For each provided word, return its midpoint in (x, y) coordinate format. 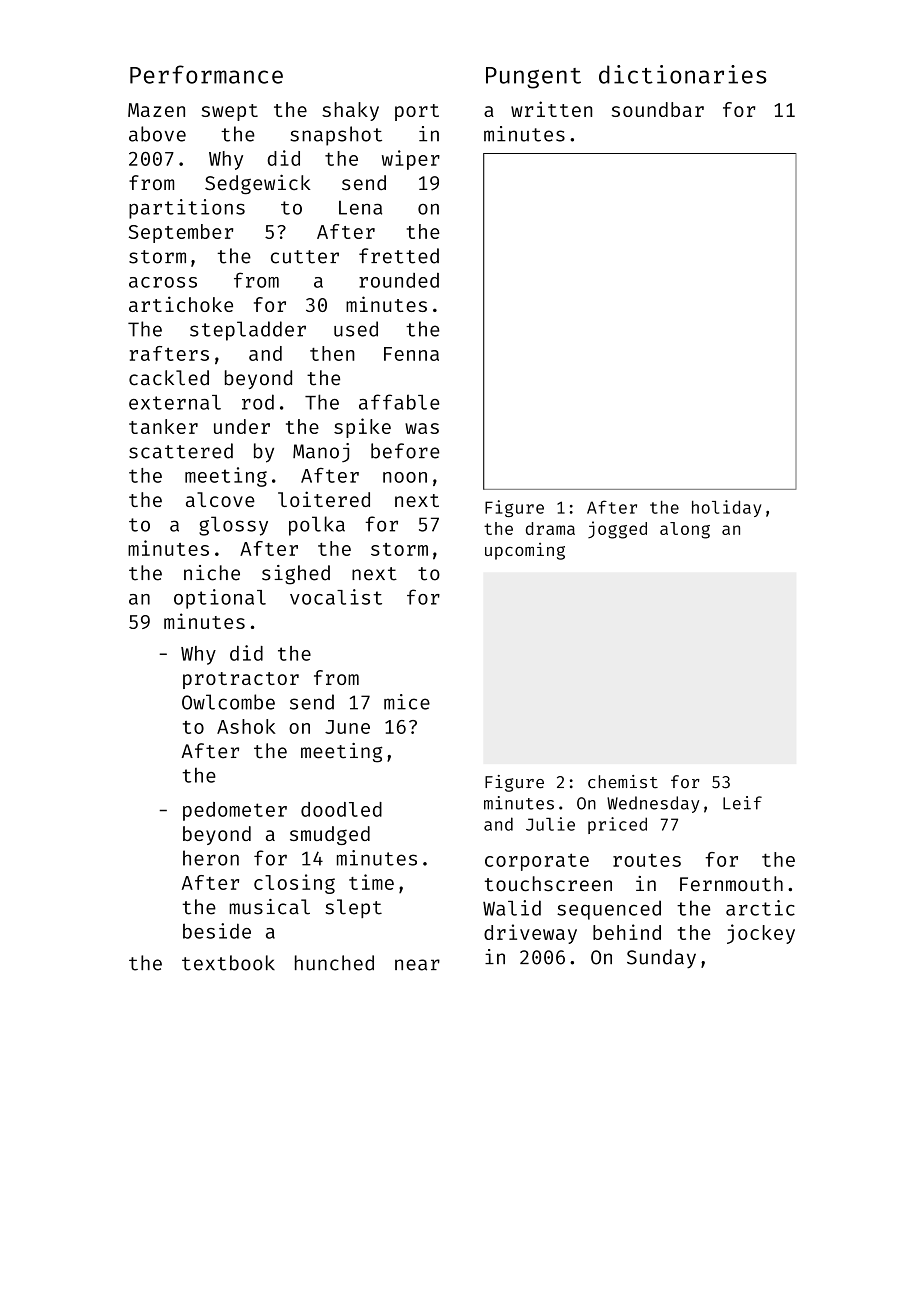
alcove (220, 499)
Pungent (533, 78)
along (685, 530)
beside (217, 931)
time (371, 882)
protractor (241, 680)
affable (399, 402)
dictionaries (683, 74)
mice (407, 702)
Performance (206, 74)
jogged (617, 530)
